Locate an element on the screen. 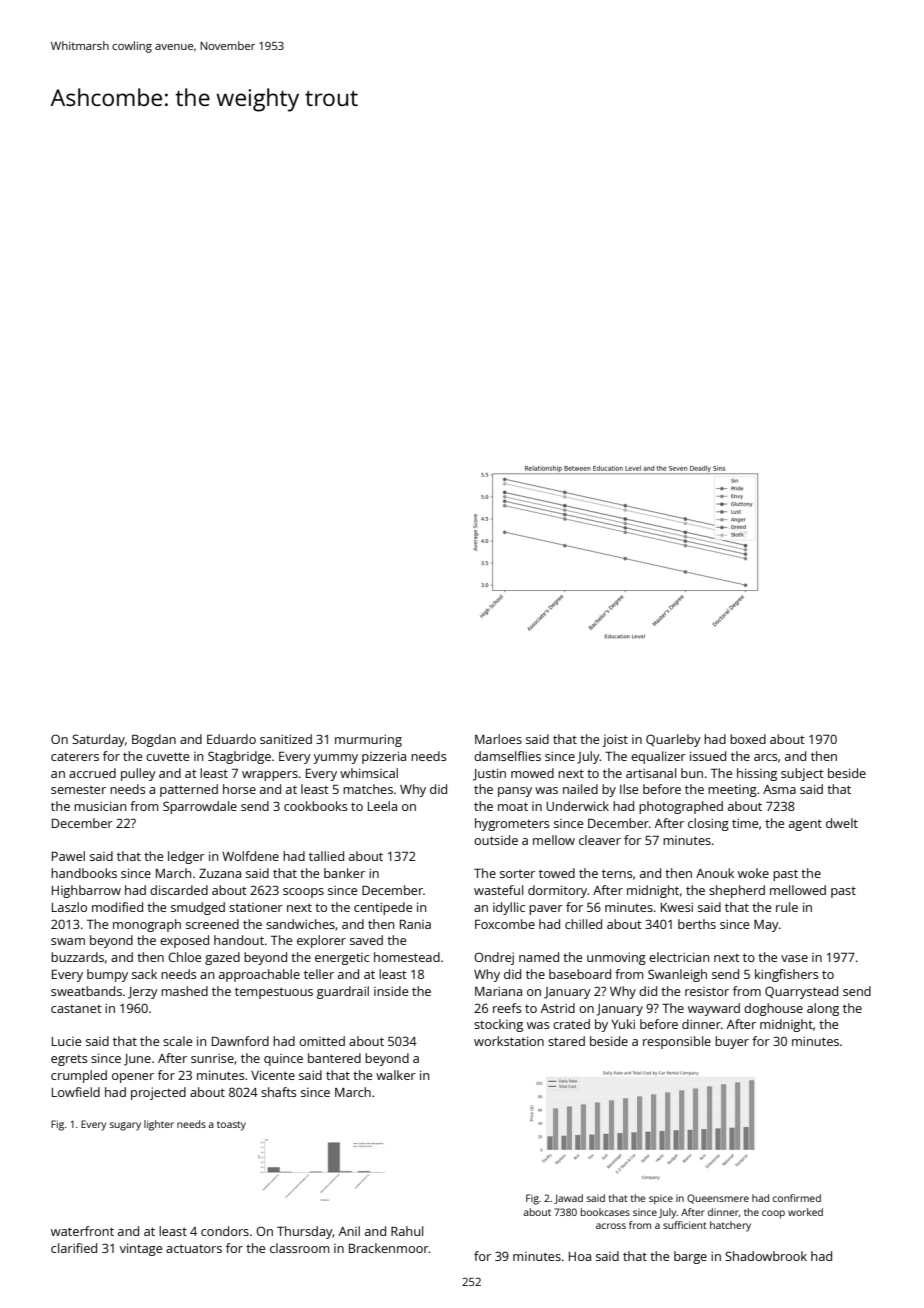 Image resolution: width=924 pixels, height=1308 pixels. Rahul is located at coordinates (407, 1231).
